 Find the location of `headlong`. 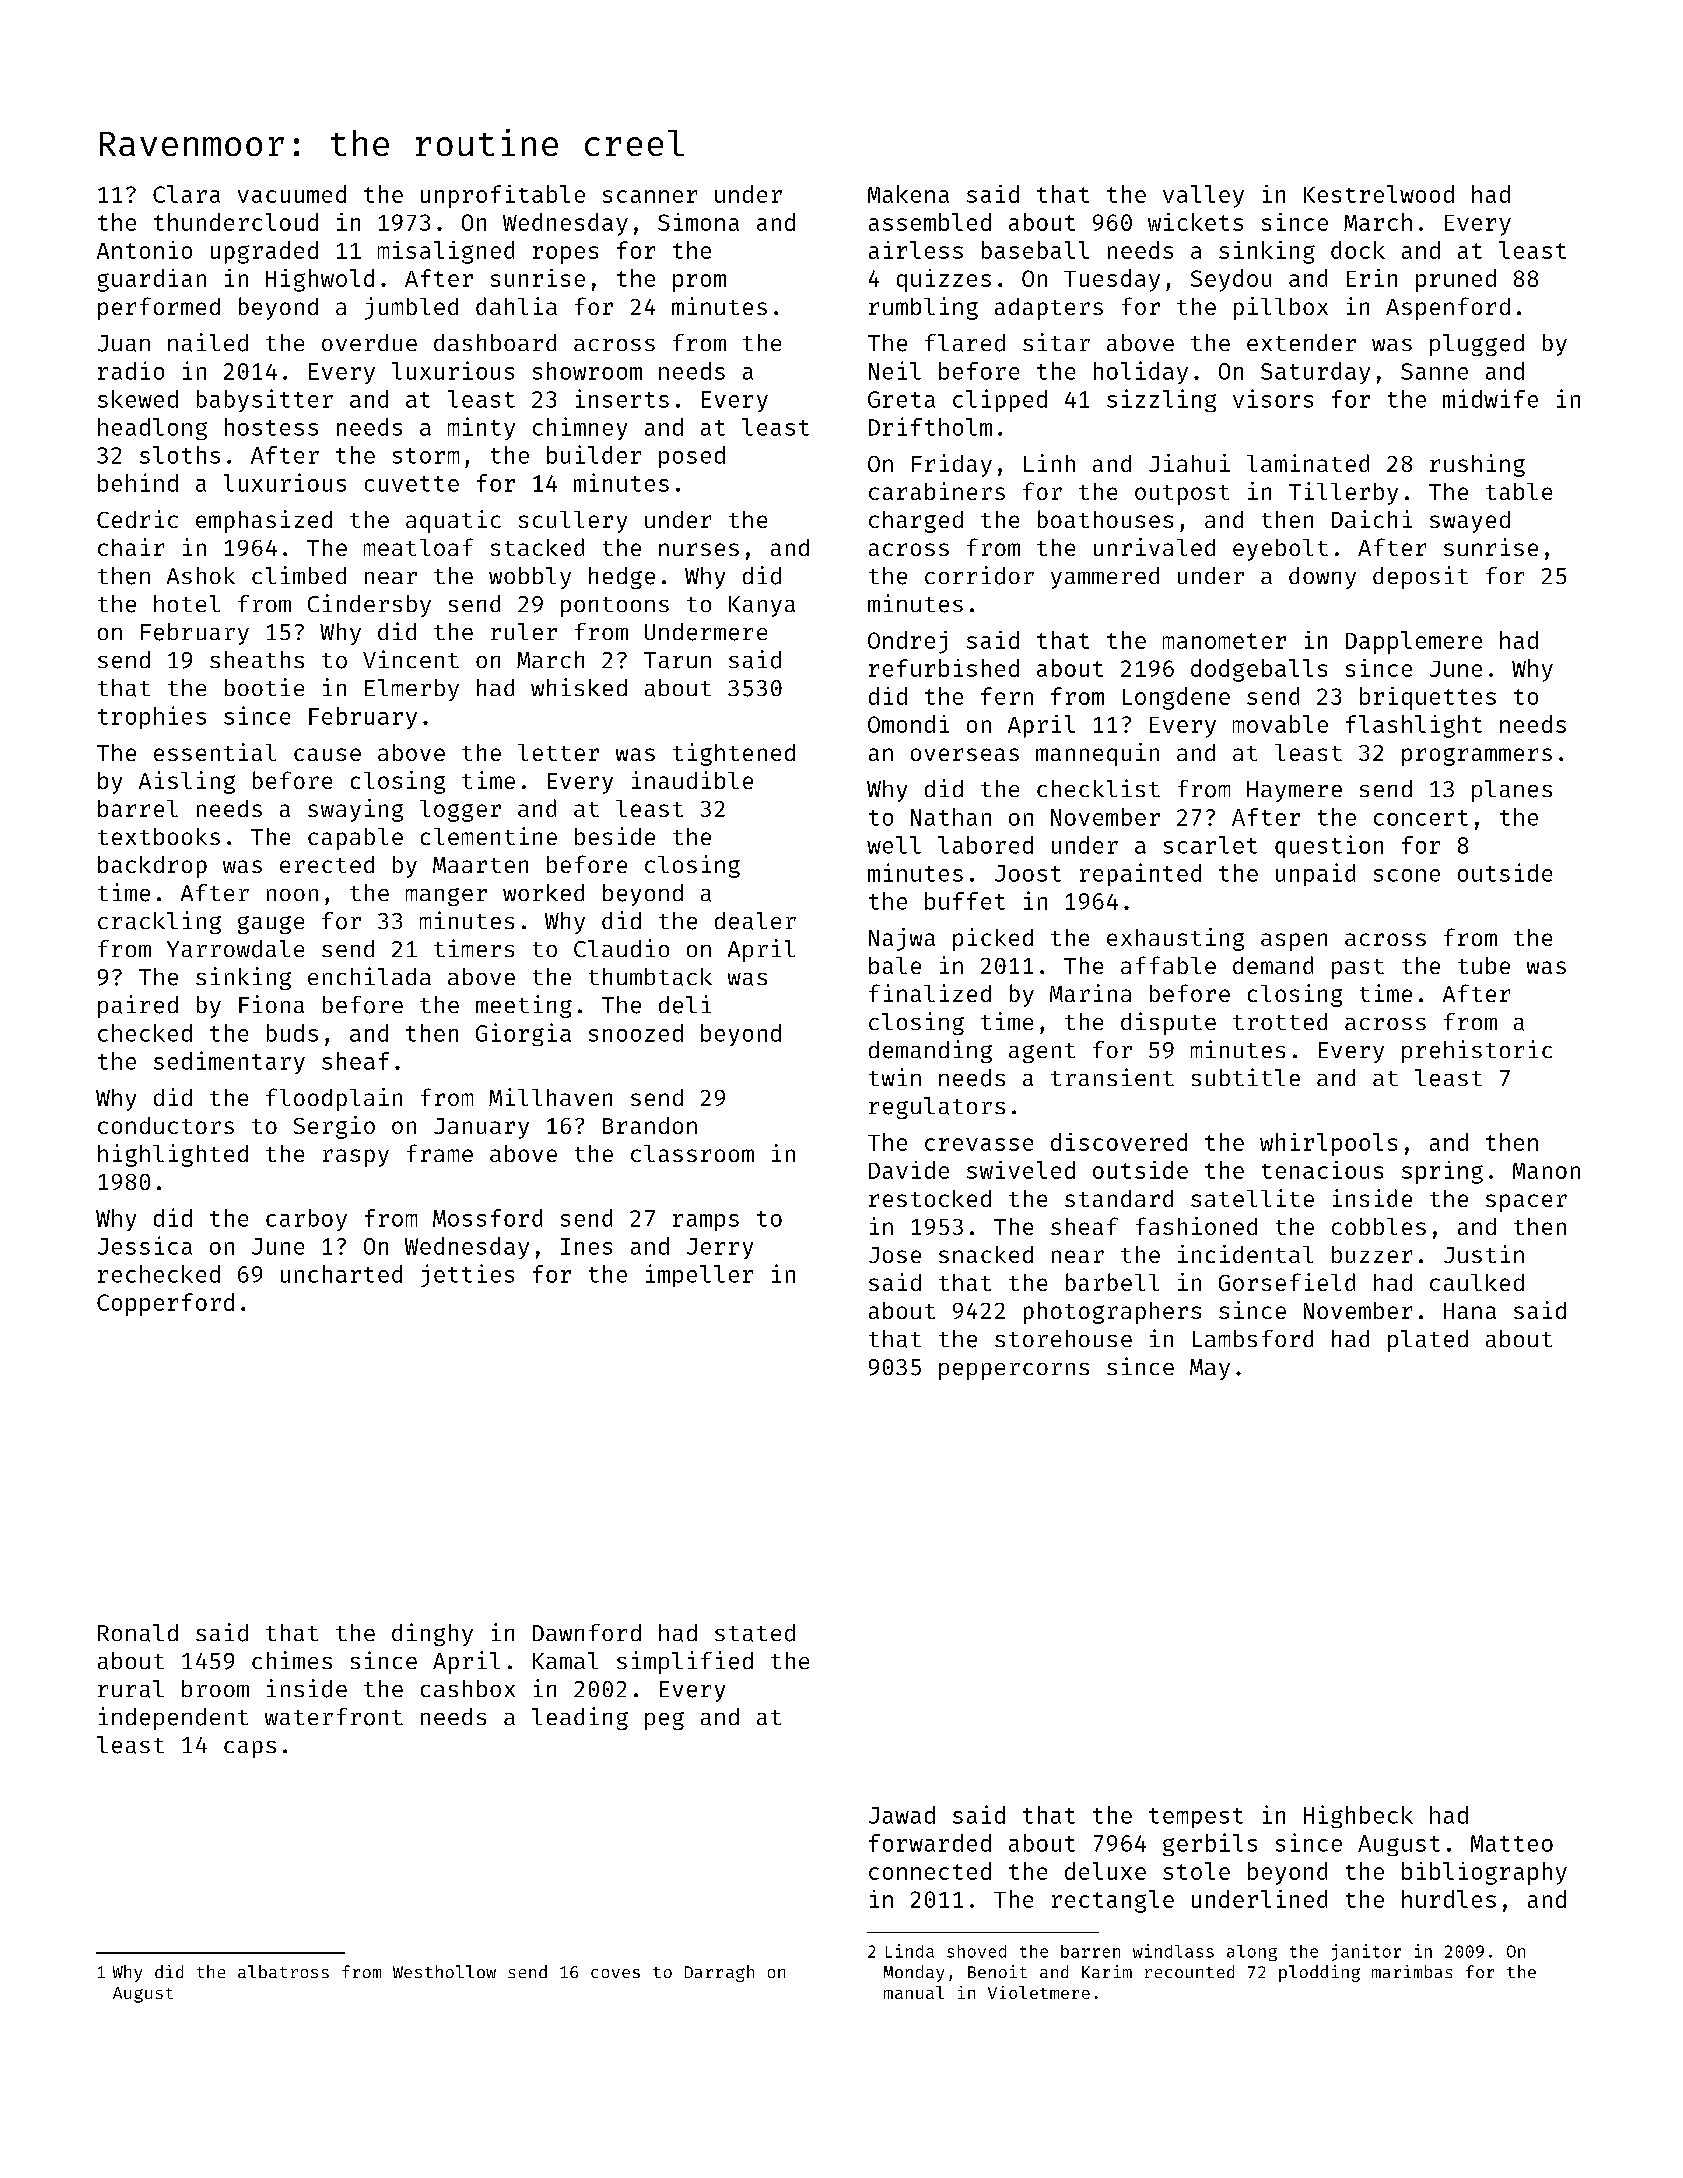

headlong is located at coordinates (152, 429).
